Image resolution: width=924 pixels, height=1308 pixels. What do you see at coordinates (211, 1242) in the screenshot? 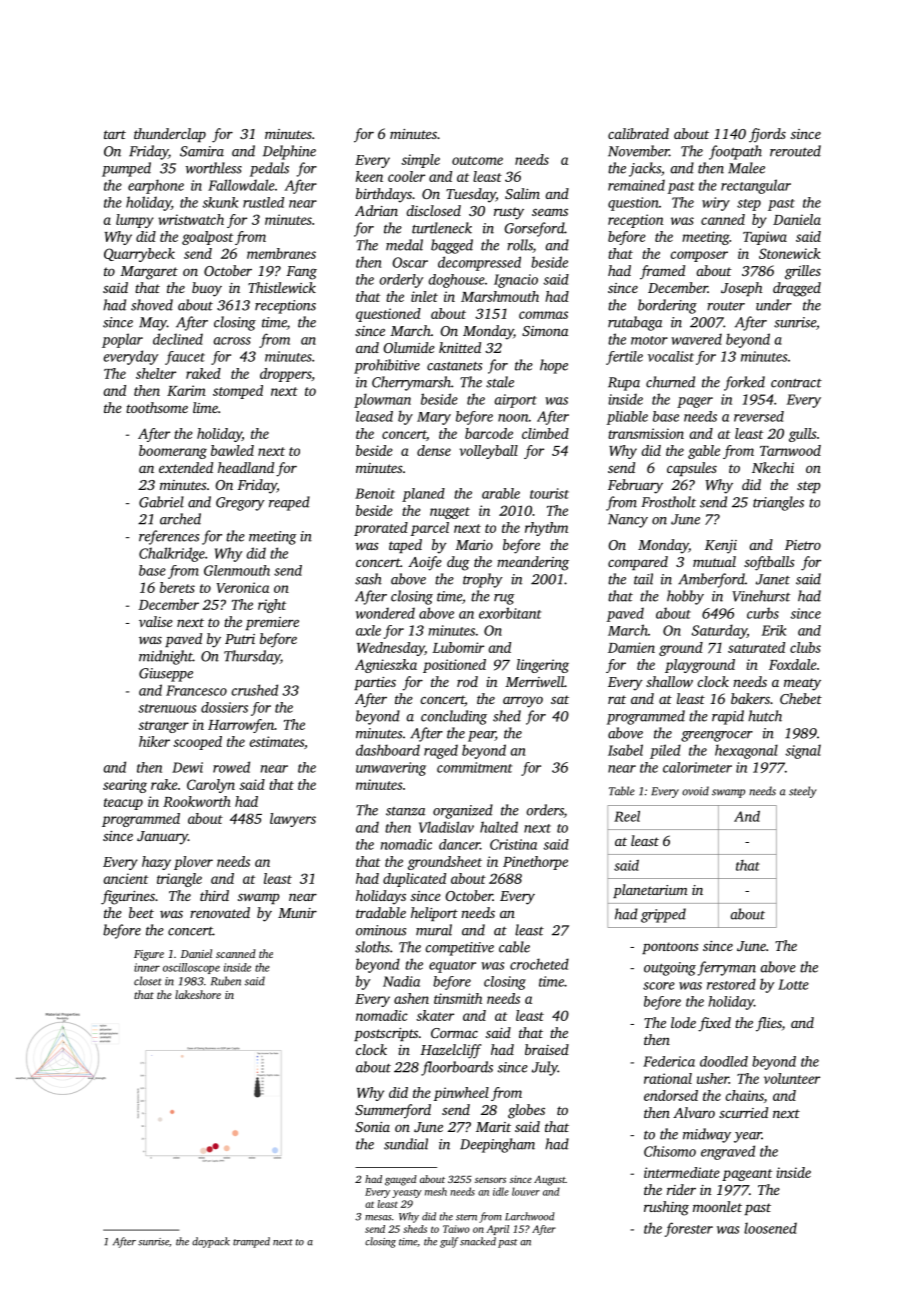
I see `daypack` at bounding box center [211, 1242].
